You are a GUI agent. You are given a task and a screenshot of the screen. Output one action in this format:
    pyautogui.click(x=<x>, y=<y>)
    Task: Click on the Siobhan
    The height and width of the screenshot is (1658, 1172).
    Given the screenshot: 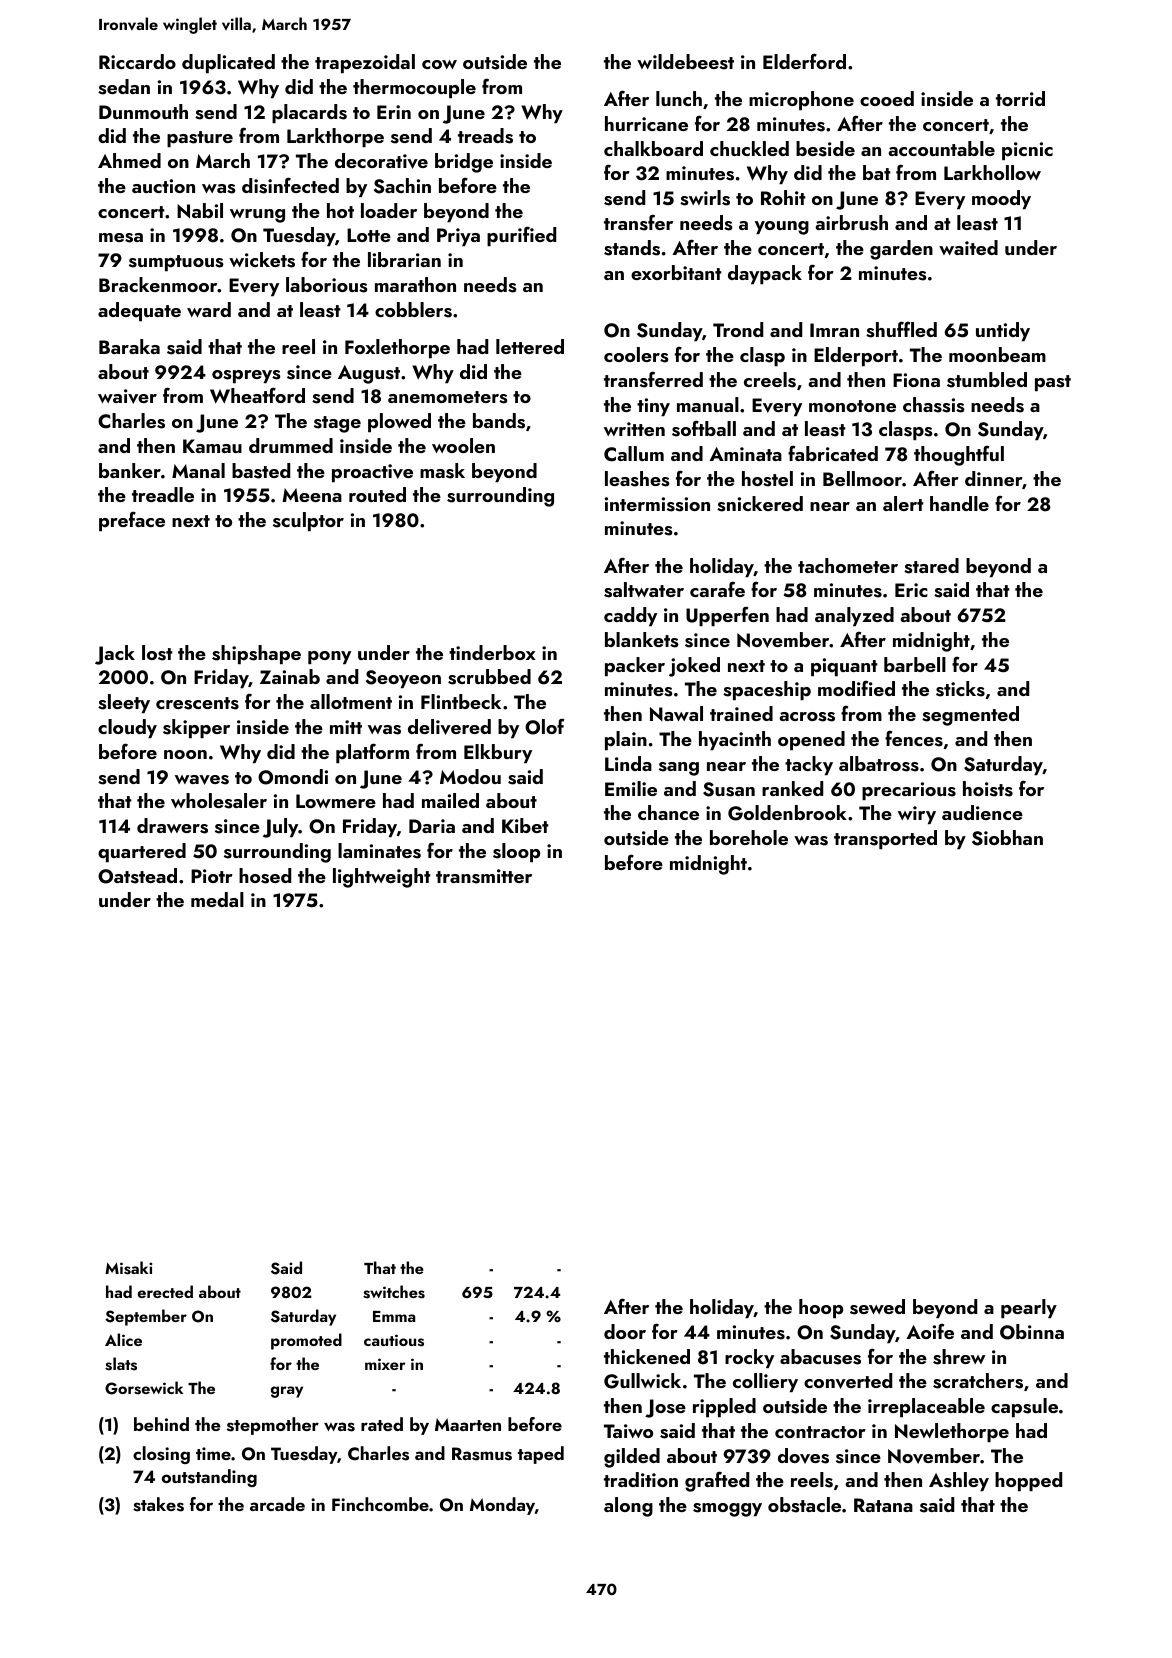 What is the action you would take?
    pyautogui.click(x=1007, y=838)
